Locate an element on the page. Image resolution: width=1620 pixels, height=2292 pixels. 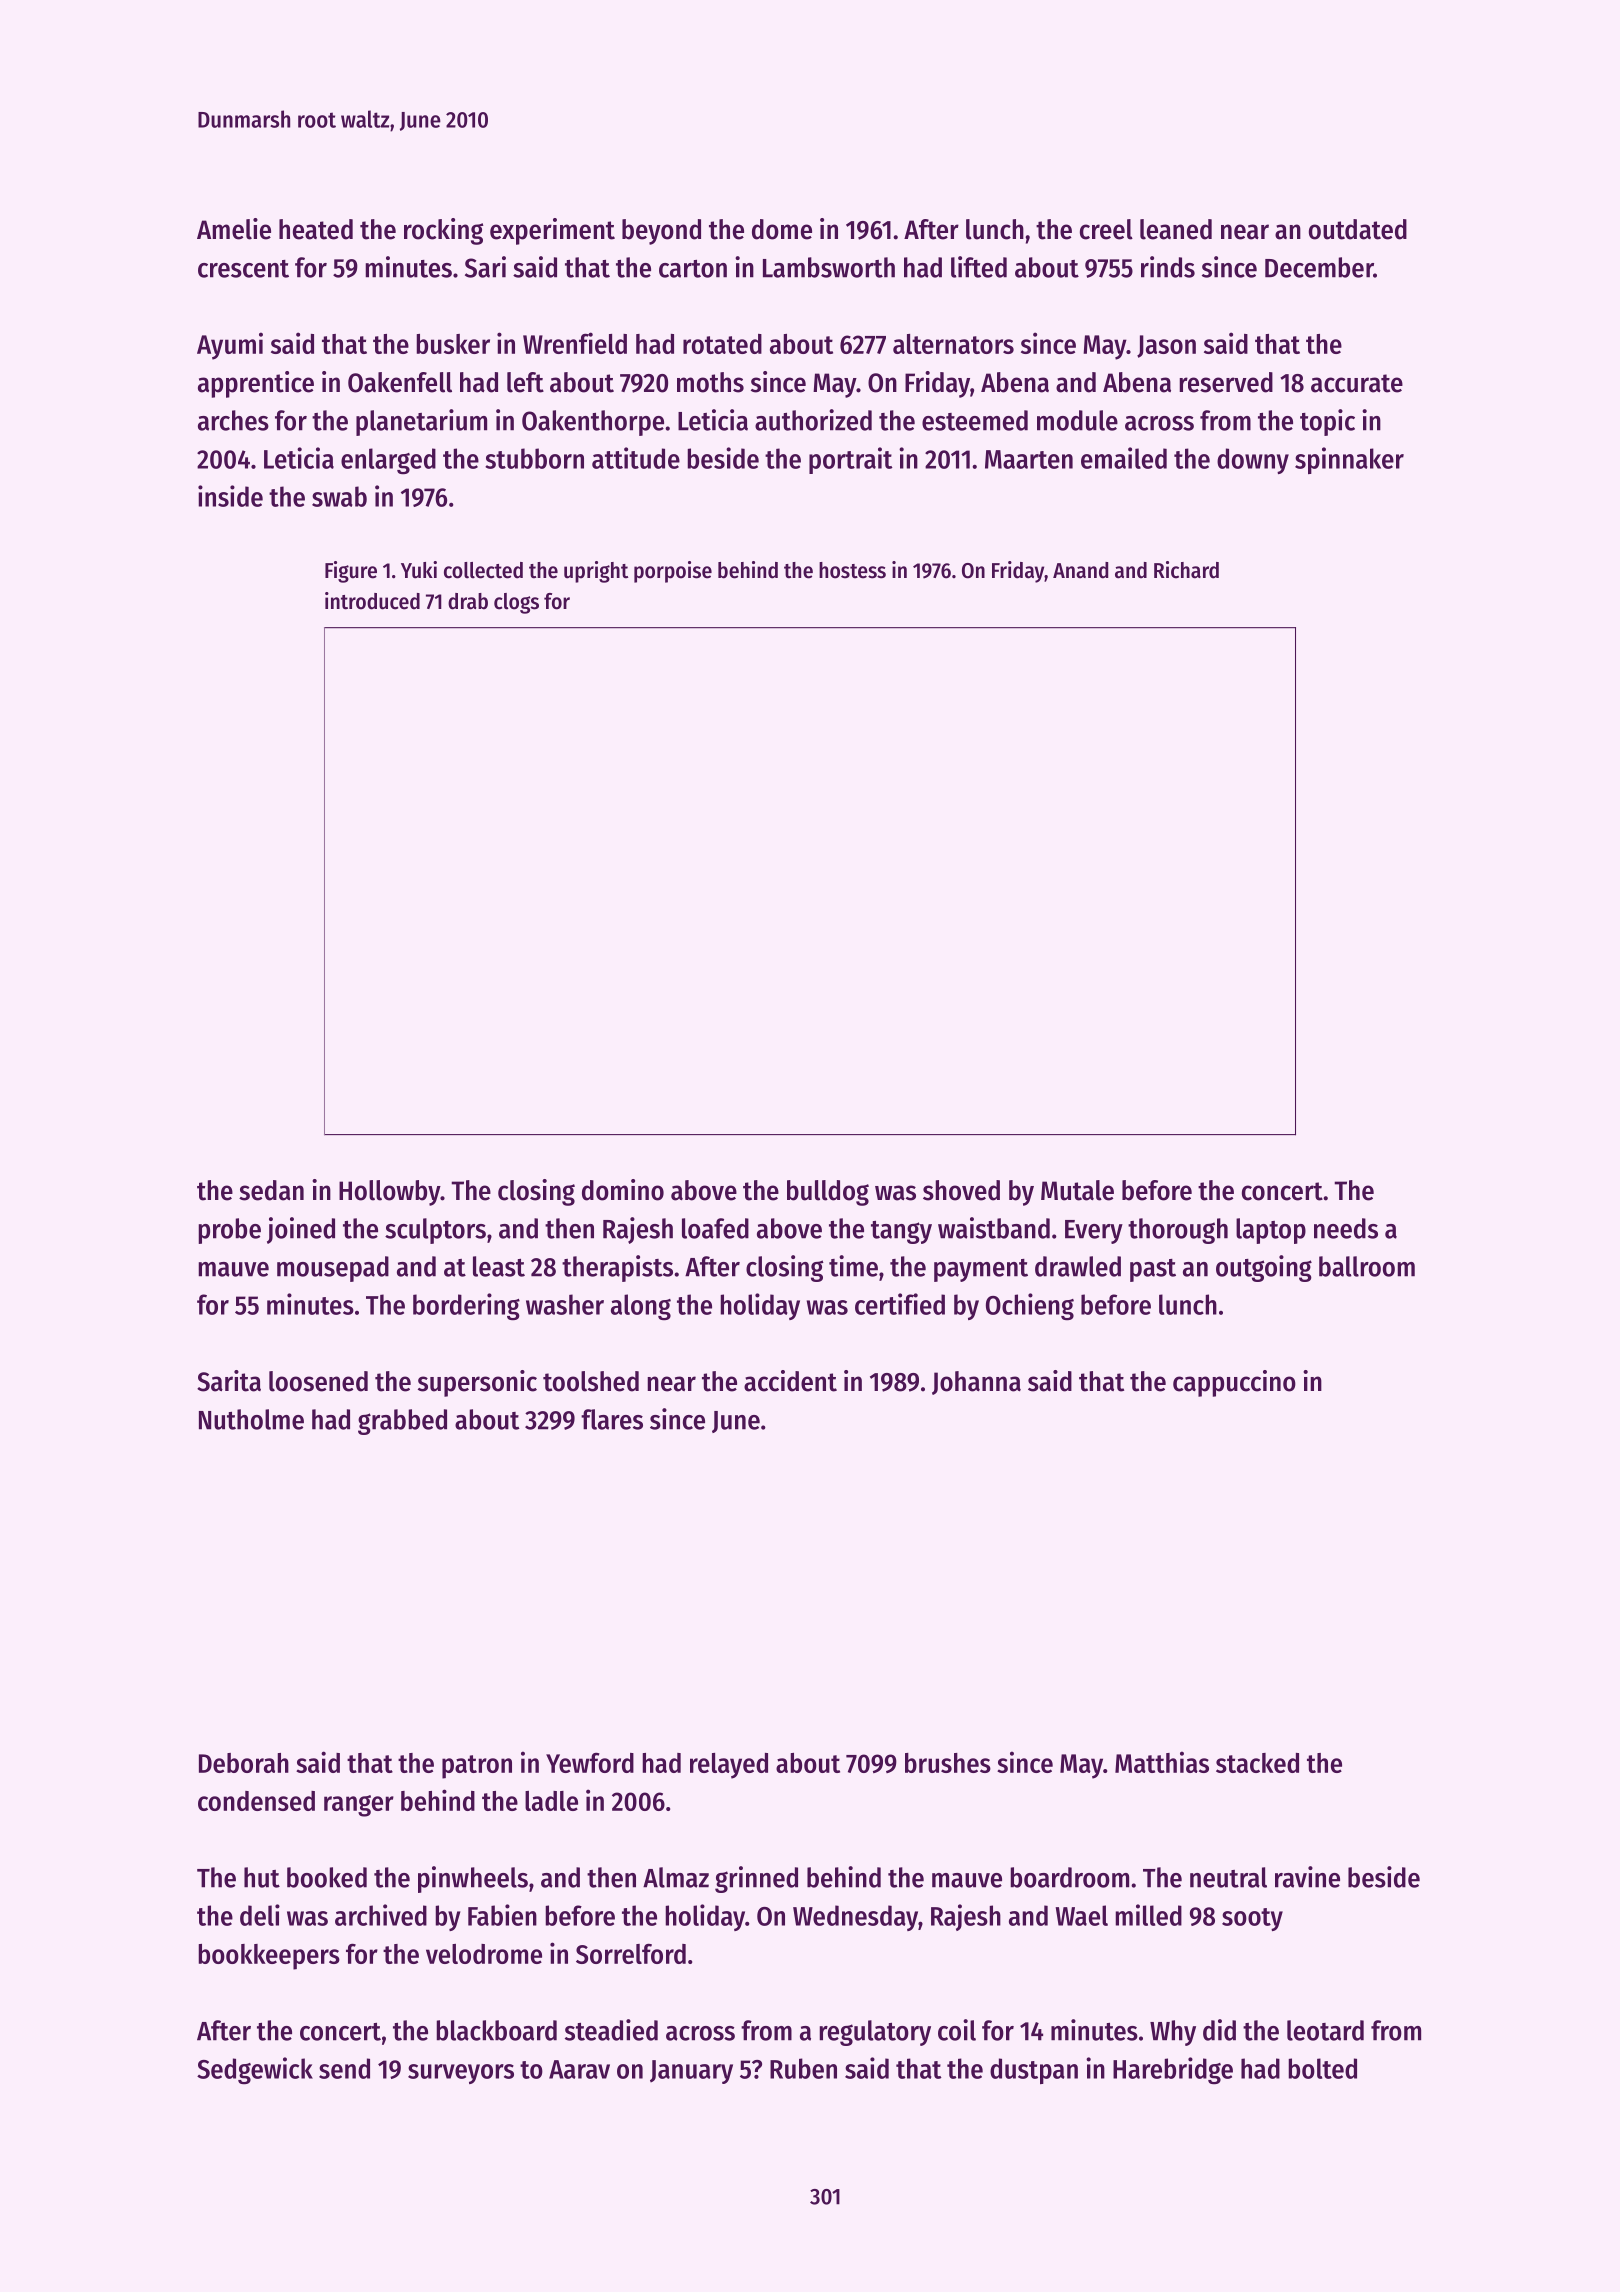
bookkeepers is located at coordinates (269, 1957).
